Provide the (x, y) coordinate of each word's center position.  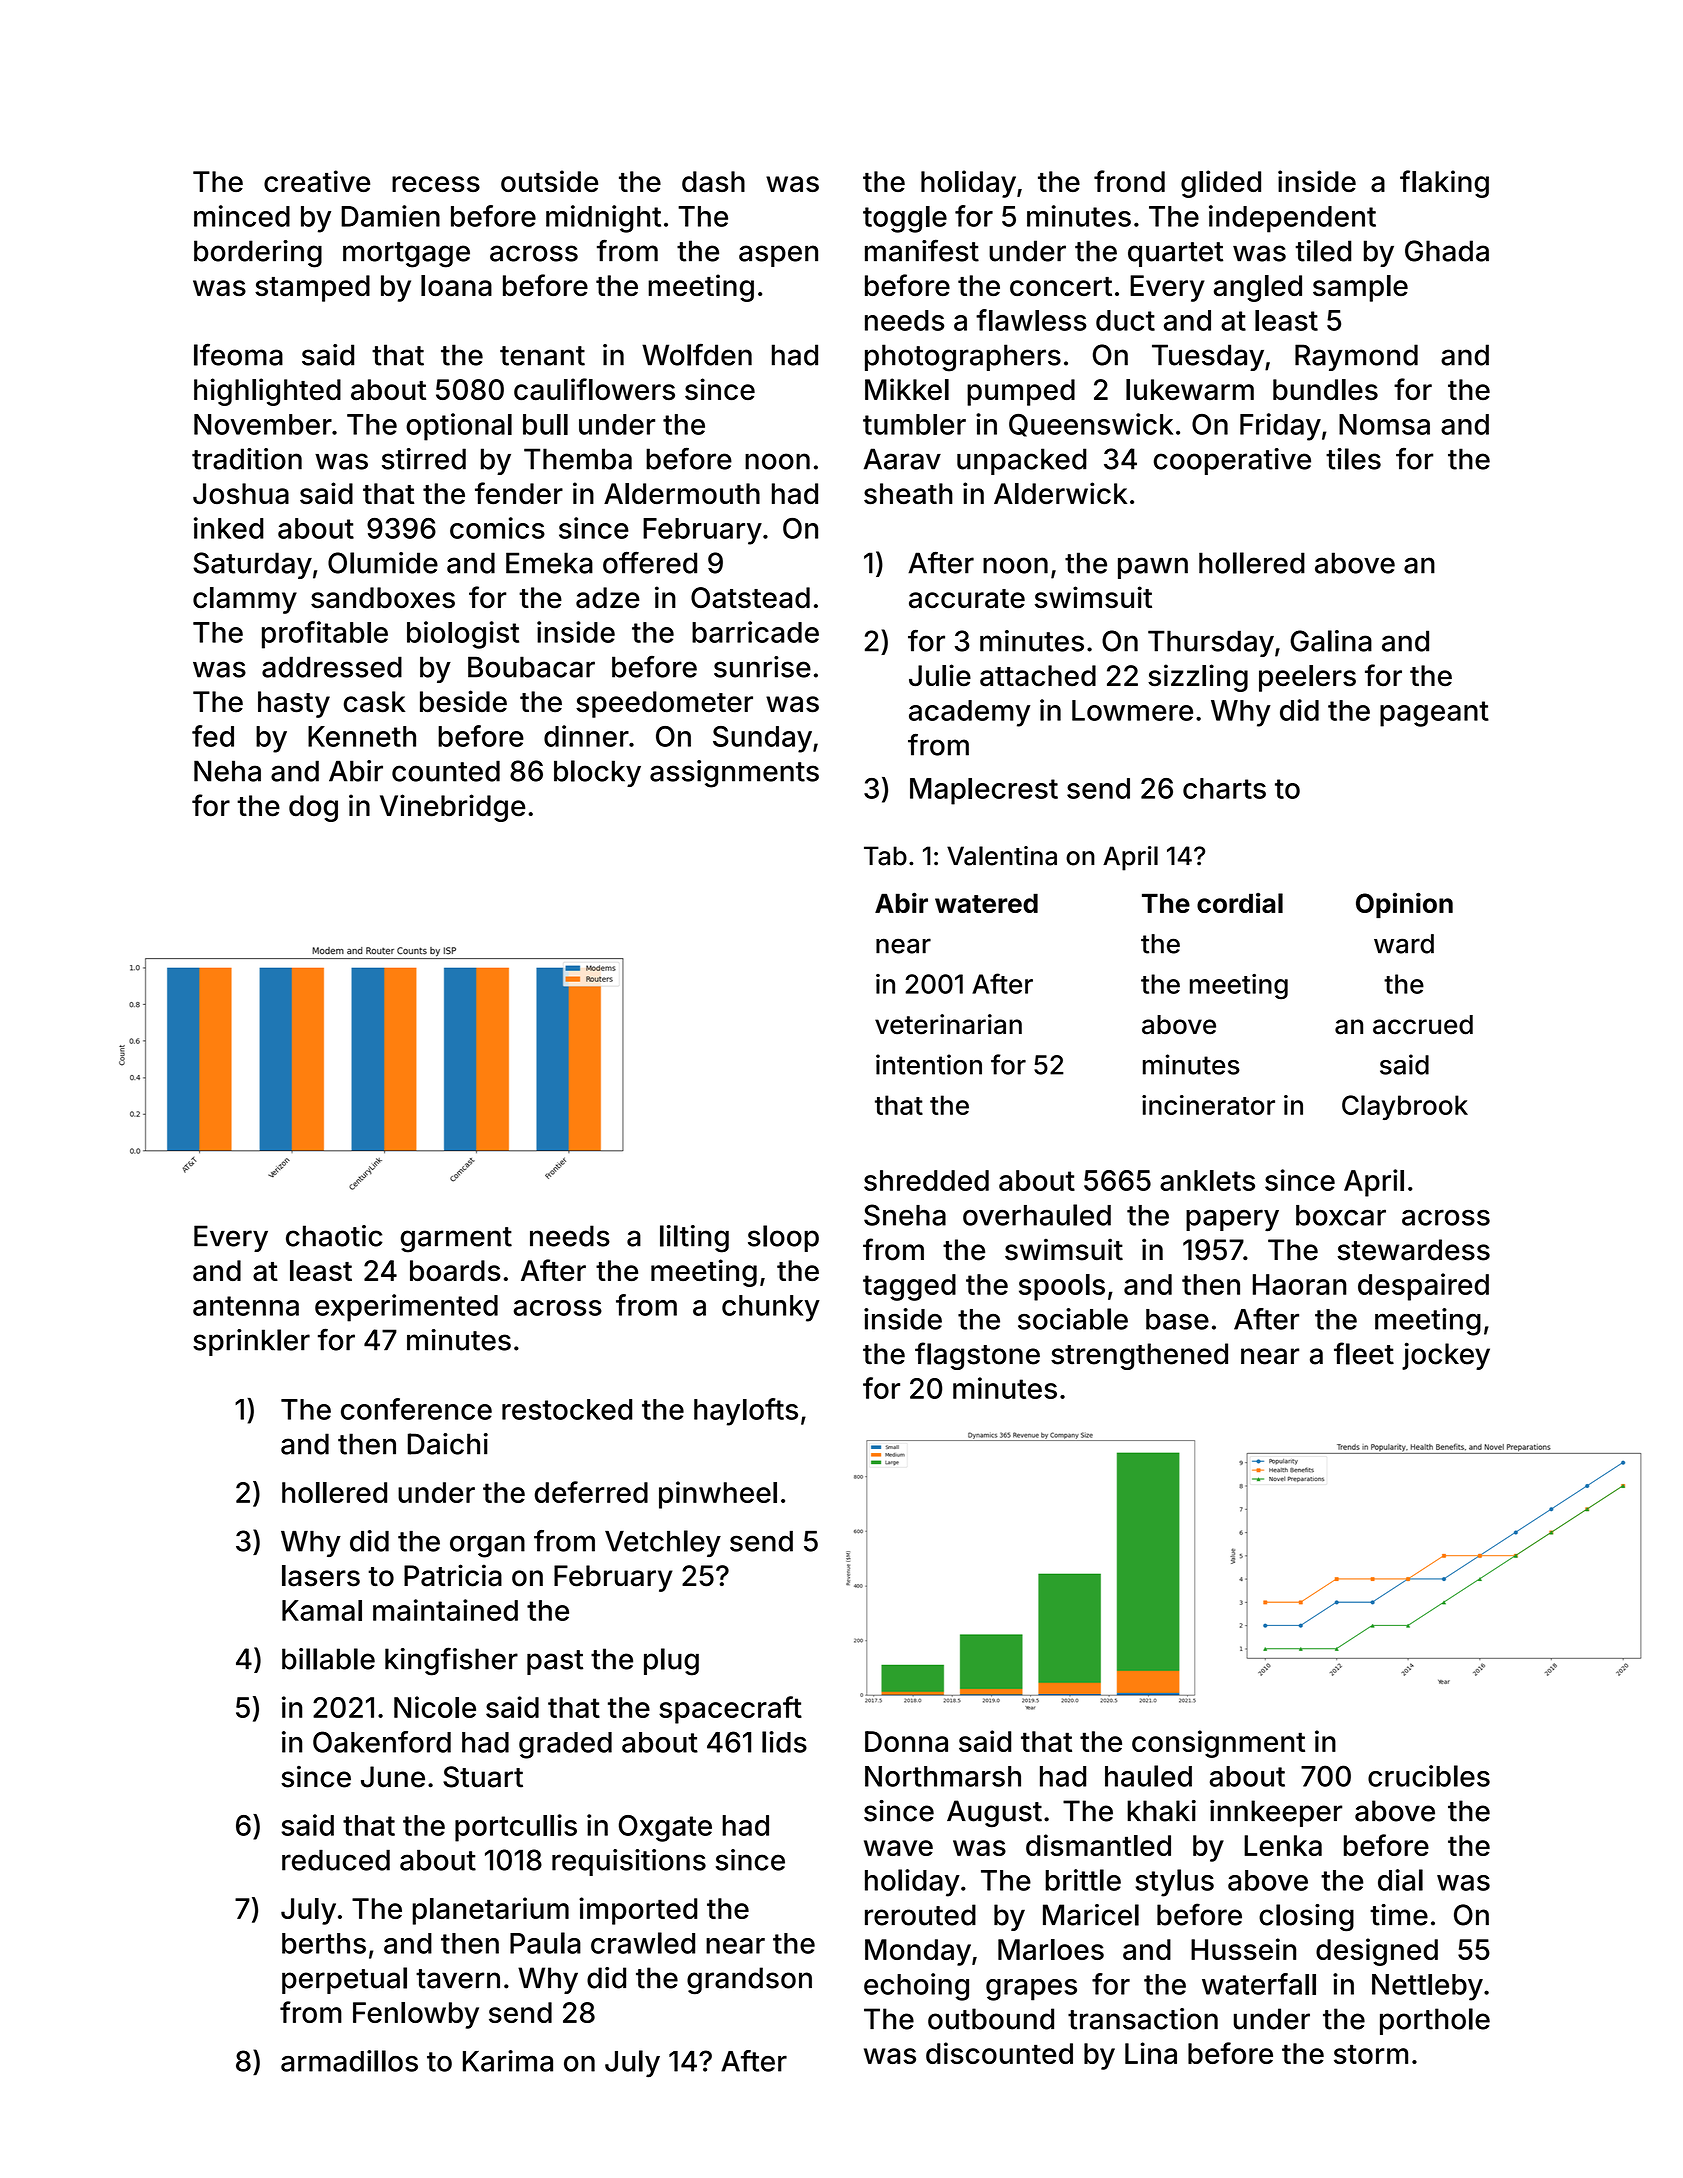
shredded (926, 1180)
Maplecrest (984, 791)
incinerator (1208, 1105)
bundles (1325, 389)
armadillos (349, 2061)
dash (713, 182)
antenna (246, 1306)
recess (436, 184)
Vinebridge (452, 808)
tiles (1353, 459)
